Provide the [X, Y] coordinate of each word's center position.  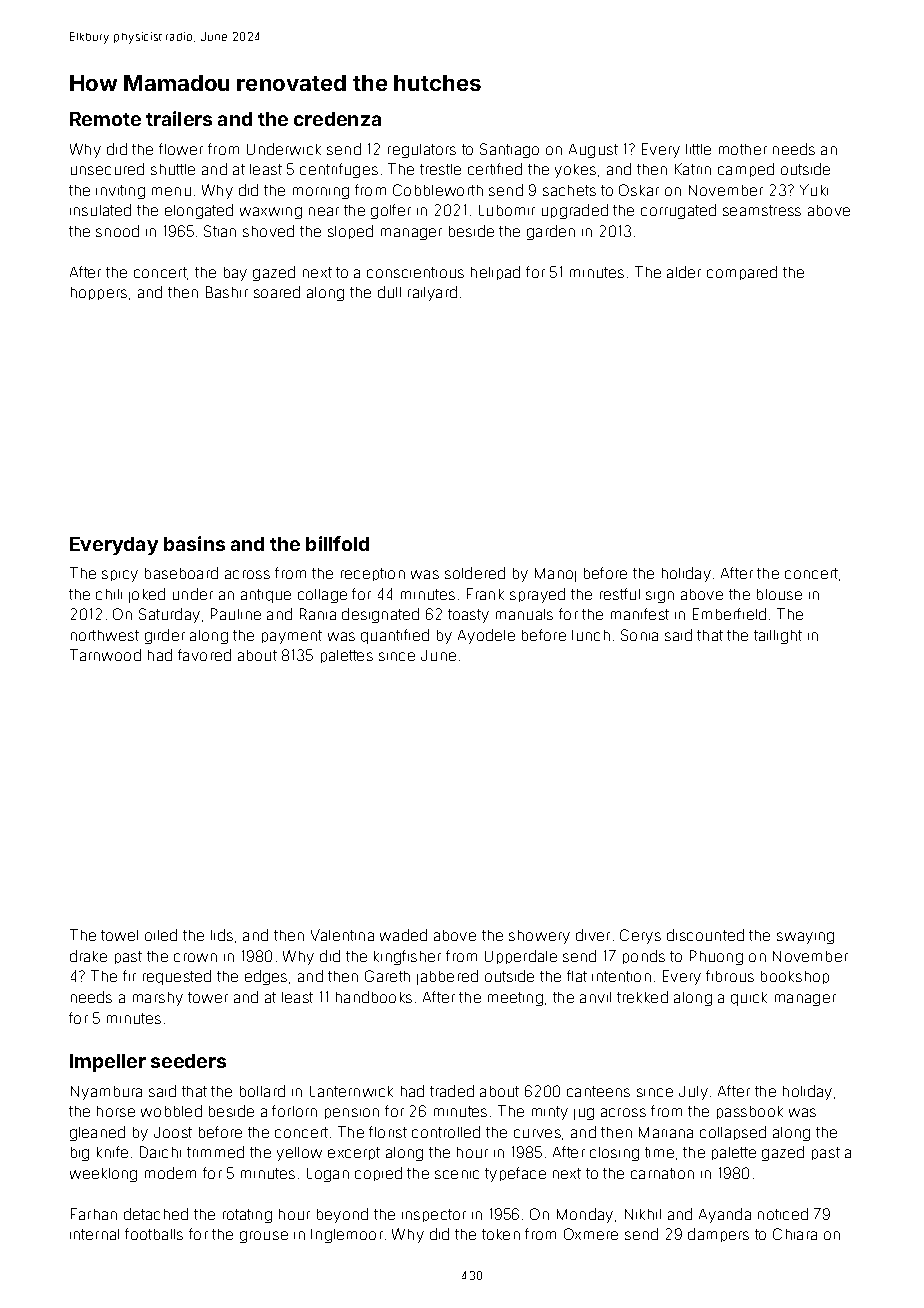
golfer [391, 211]
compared [742, 273]
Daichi [160, 1152]
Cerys [640, 936]
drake [88, 956]
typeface [515, 1174]
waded [403, 935]
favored [204, 655]
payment [292, 637]
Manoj [555, 575]
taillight [778, 637]
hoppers [99, 293]
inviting [120, 192]
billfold [337, 543]
